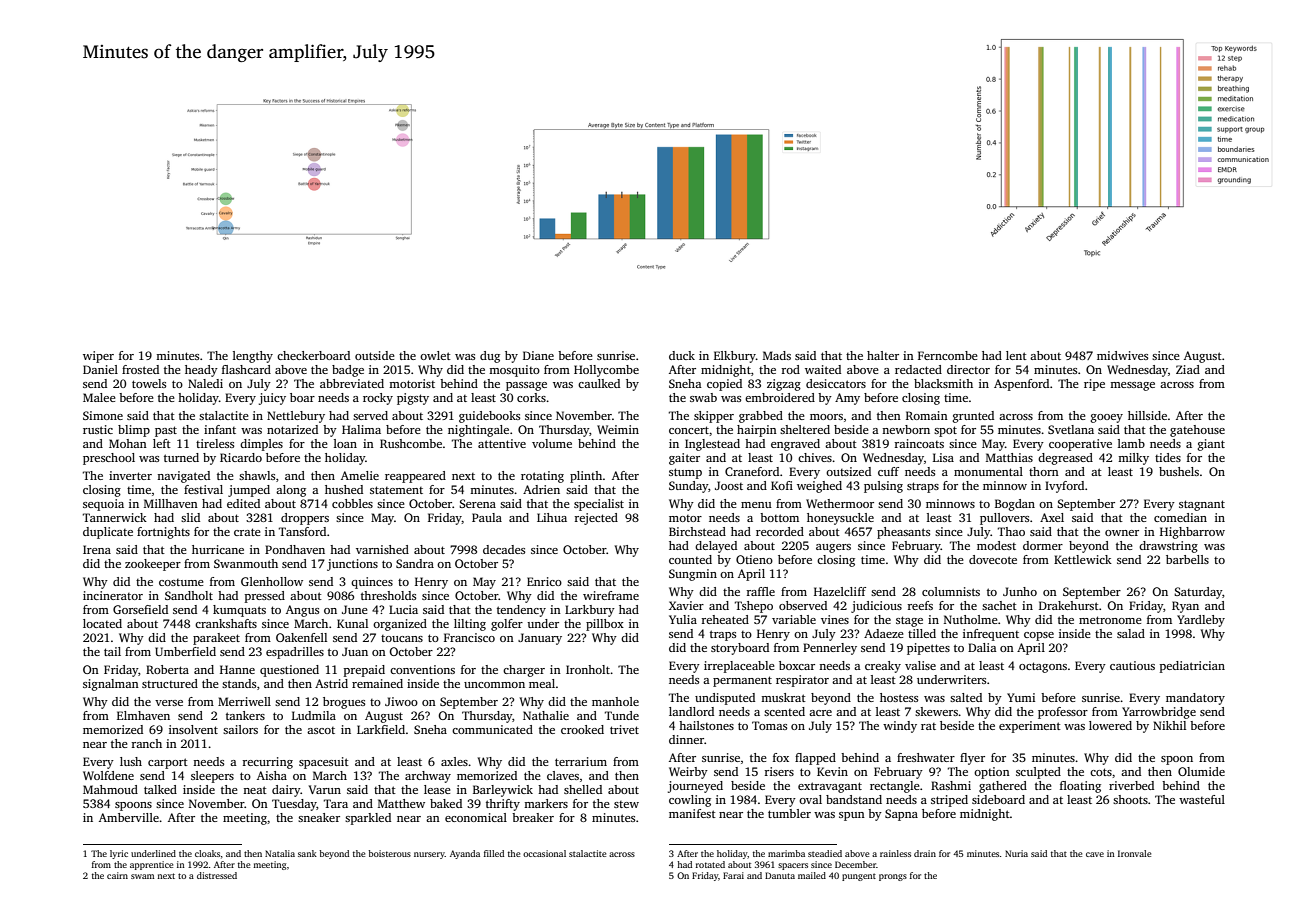 This screenshot has height=924, width=1308. I want to click on Diane, so click(538, 355).
